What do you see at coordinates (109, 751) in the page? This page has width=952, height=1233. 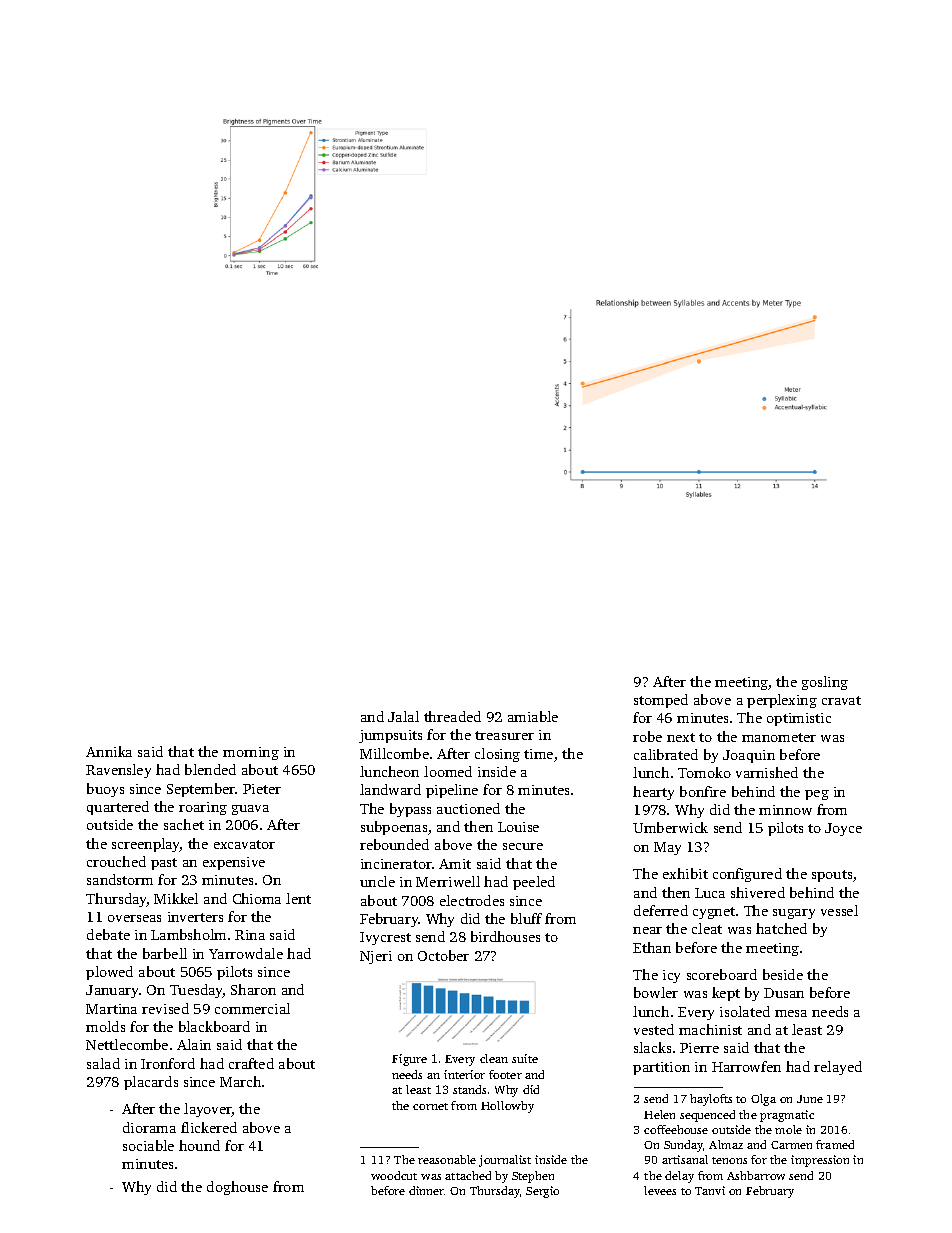 I see `Annika` at bounding box center [109, 751].
